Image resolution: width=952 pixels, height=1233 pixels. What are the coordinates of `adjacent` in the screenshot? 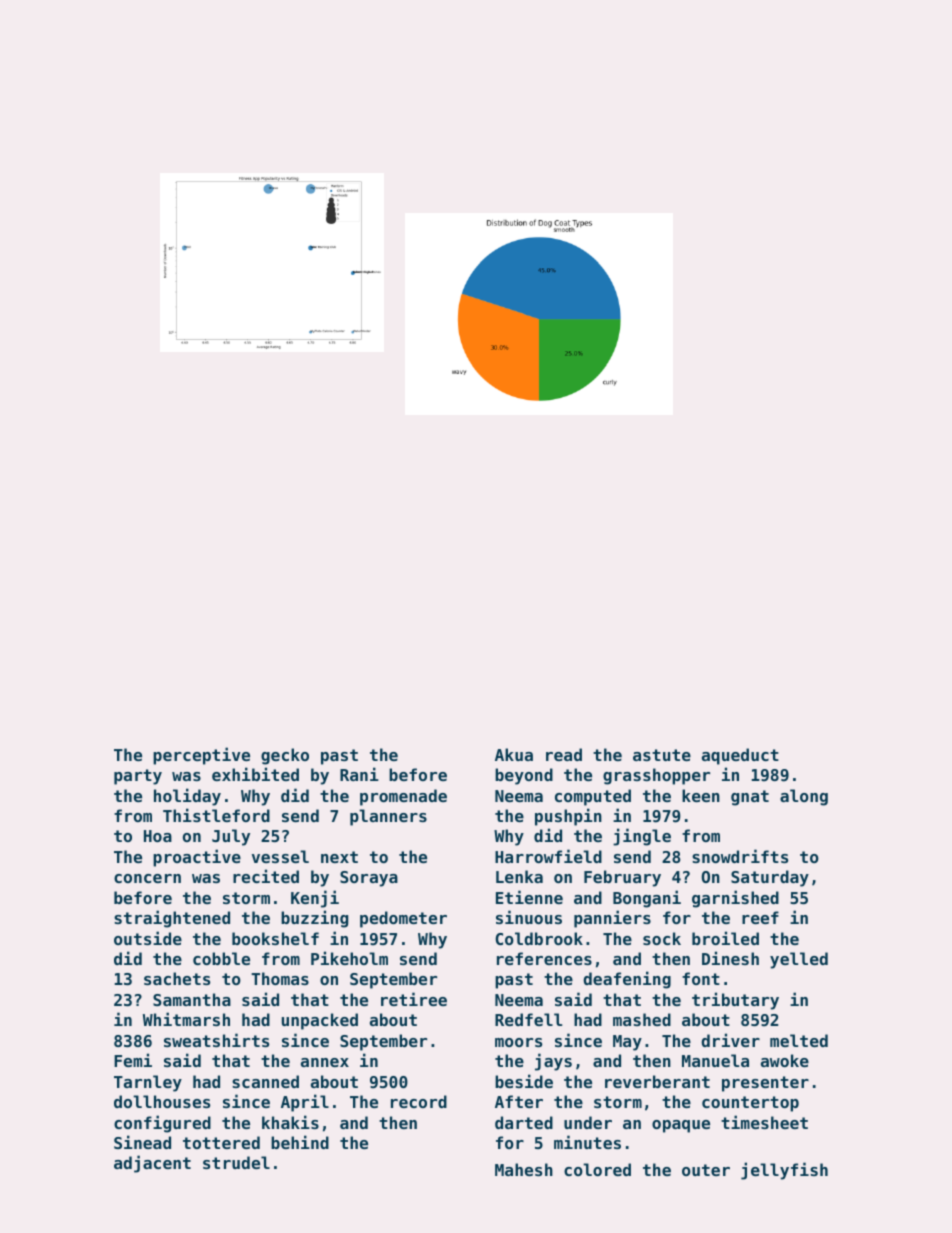 It's located at (152, 1164).
